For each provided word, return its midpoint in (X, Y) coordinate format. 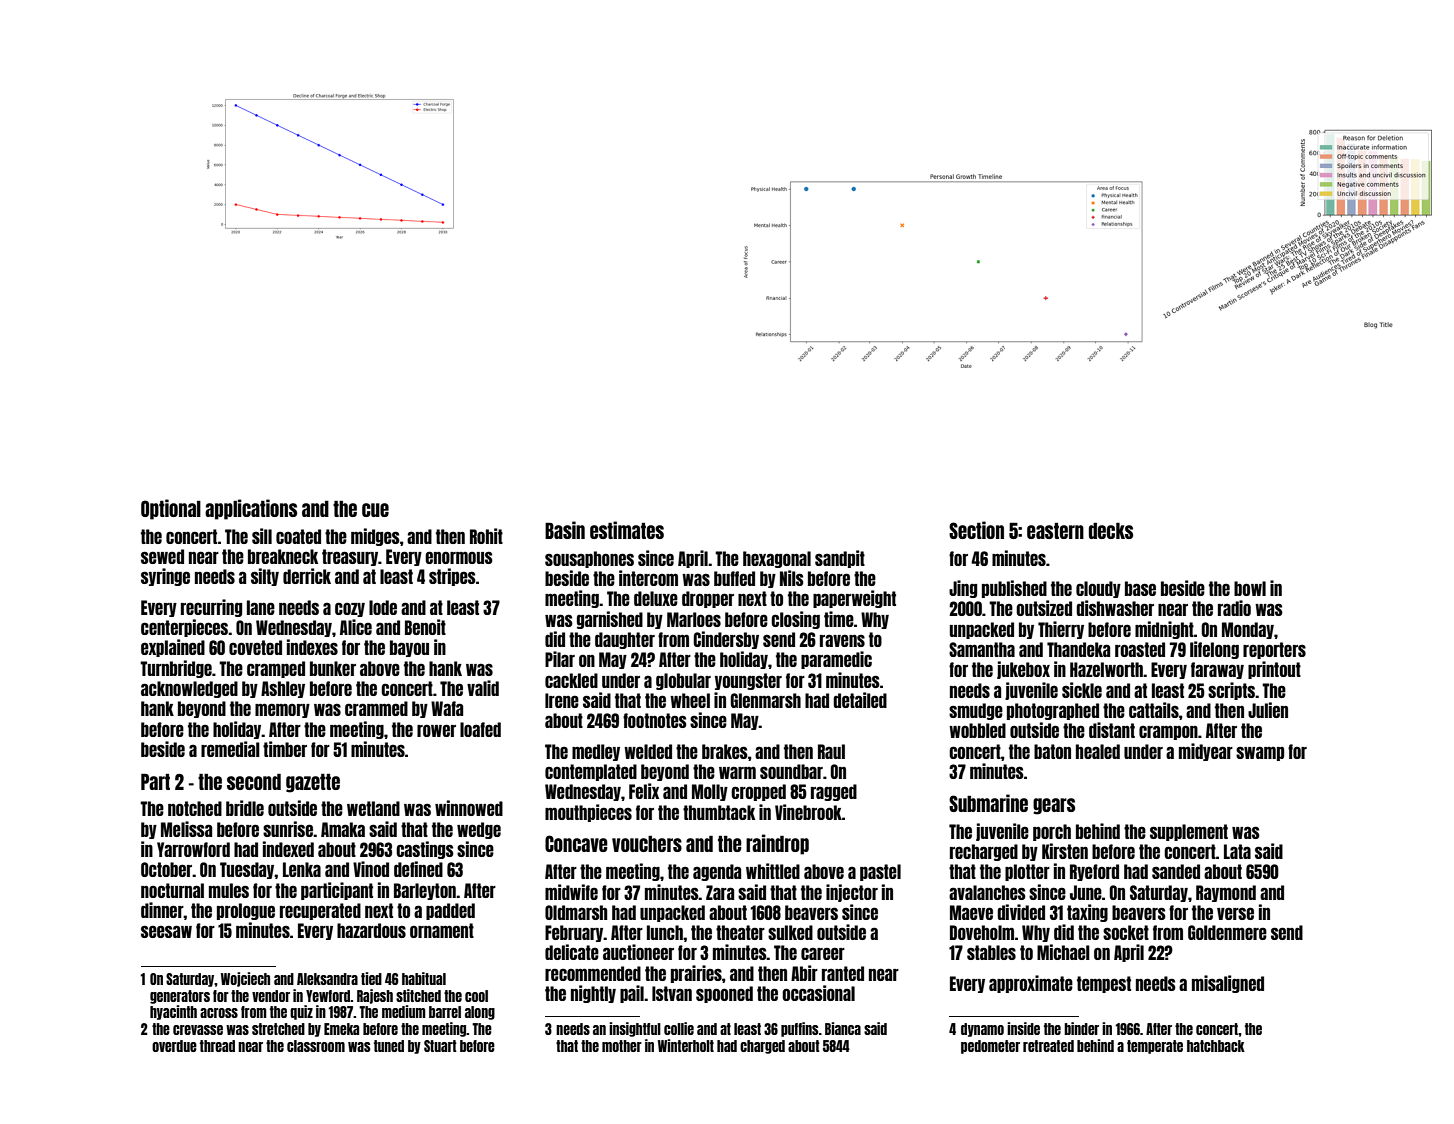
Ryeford (1094, 872)
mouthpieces (588, 813)
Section (976, 530)
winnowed (469, 808)
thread (217, 1046)
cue (375, 510)
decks (1111, 531)
